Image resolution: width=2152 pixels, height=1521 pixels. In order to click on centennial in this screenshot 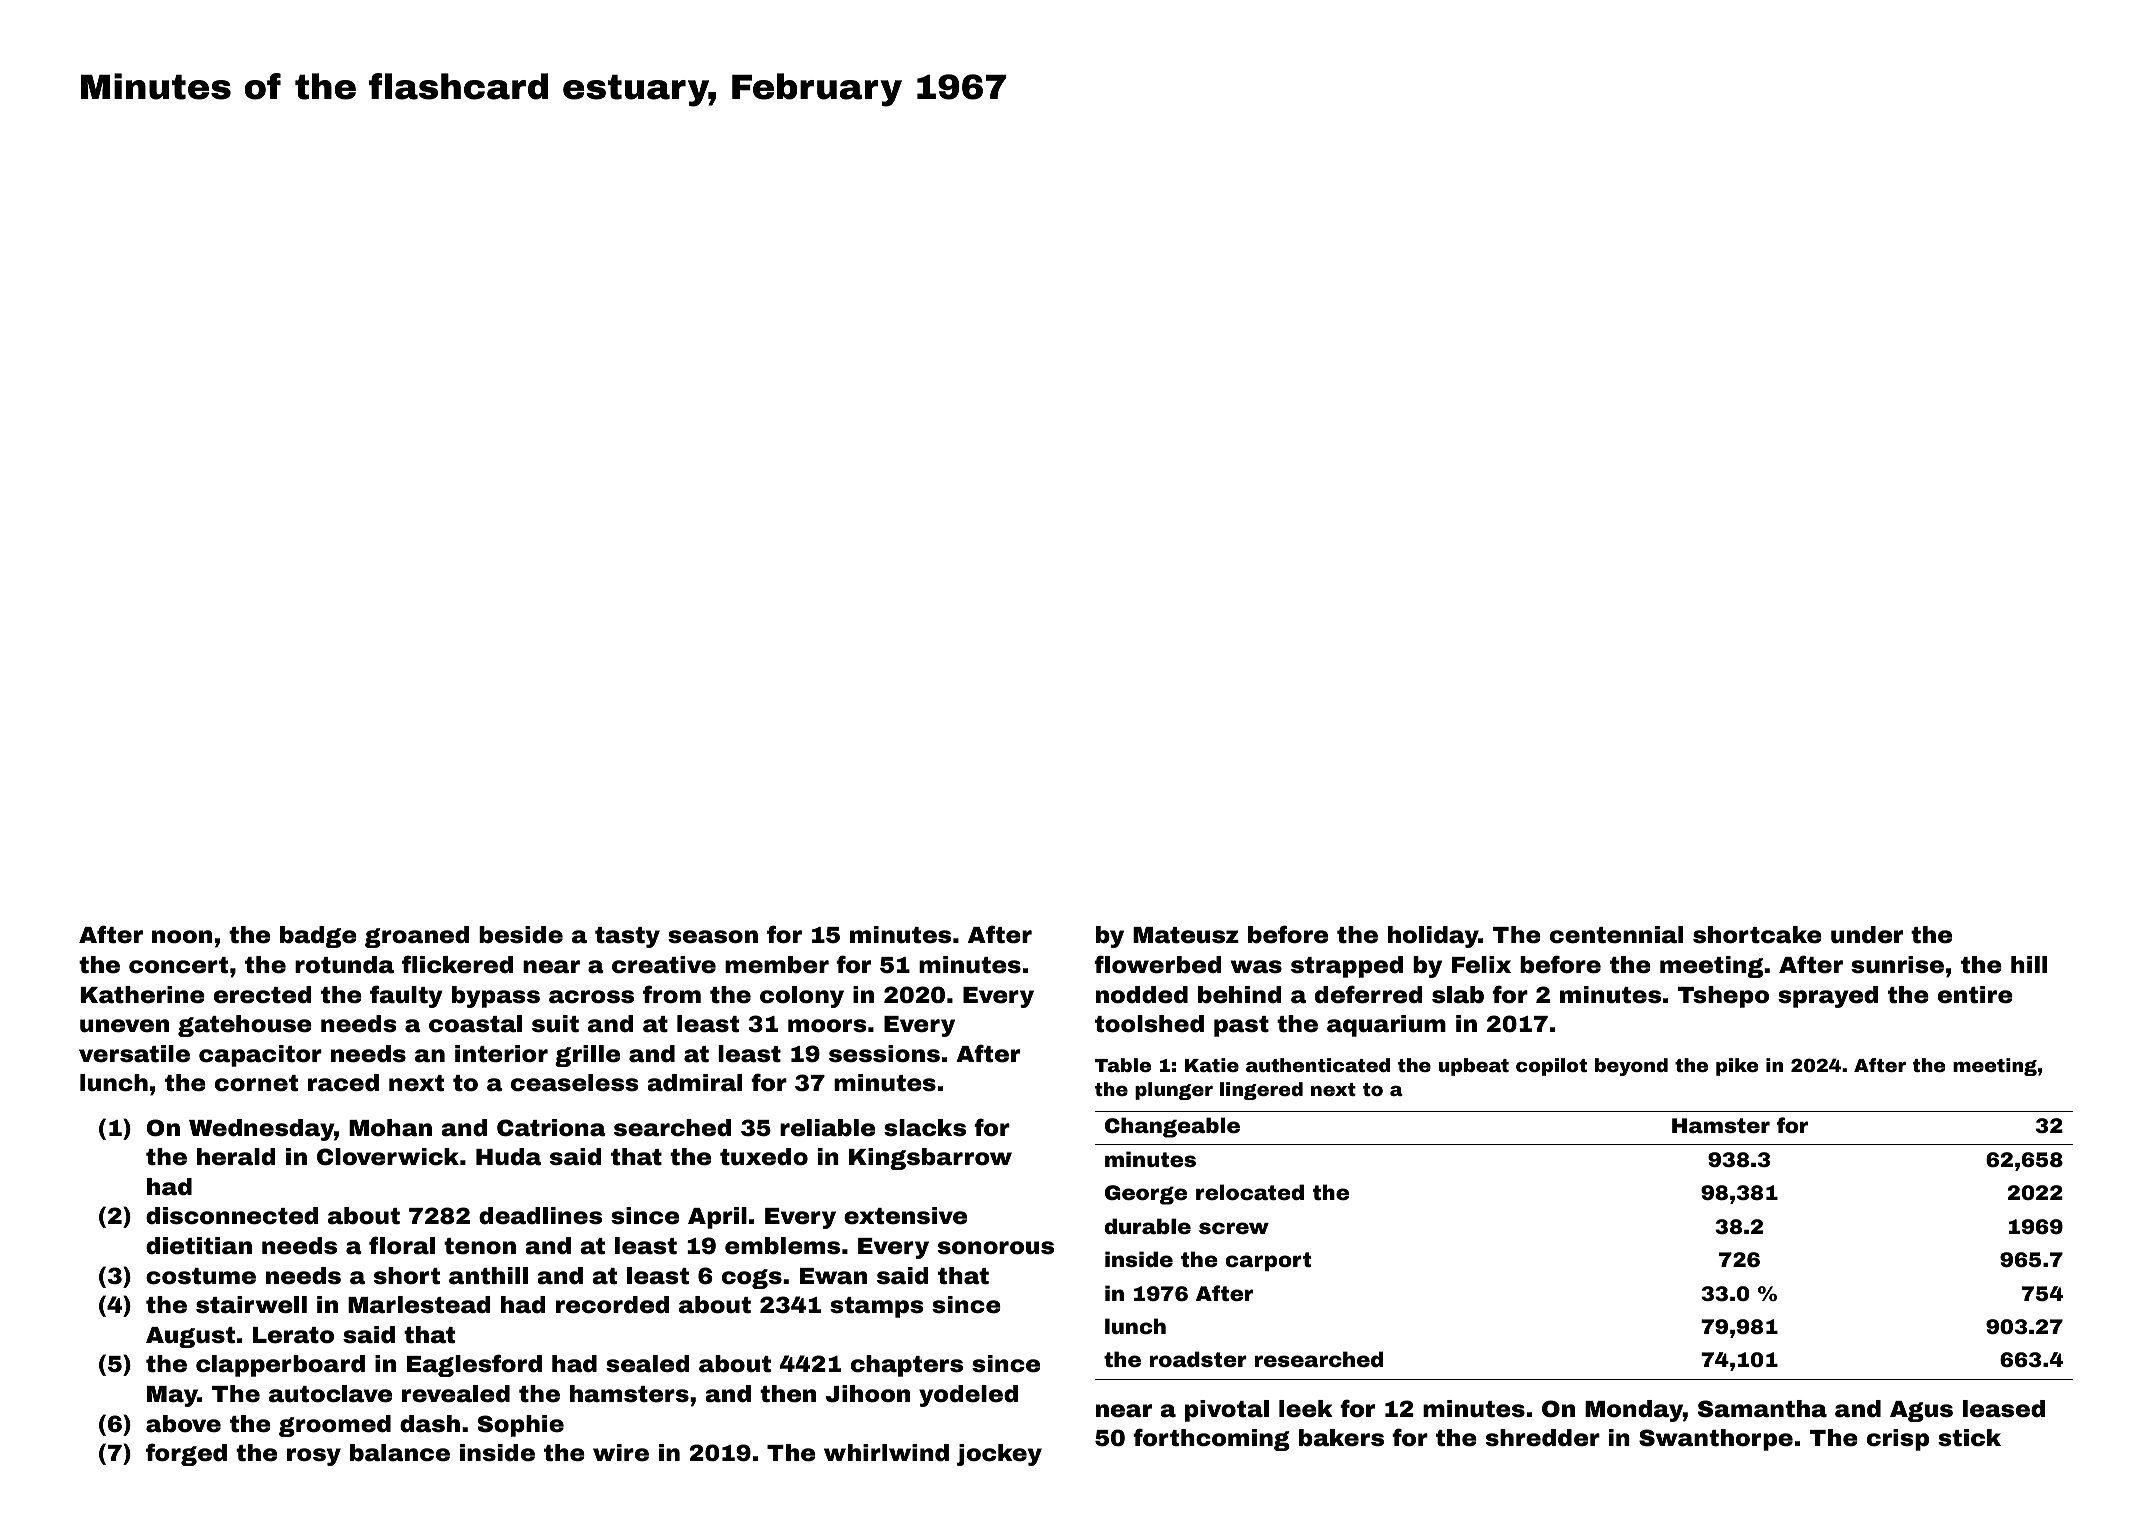, I will do `click(1616, 935)`.
